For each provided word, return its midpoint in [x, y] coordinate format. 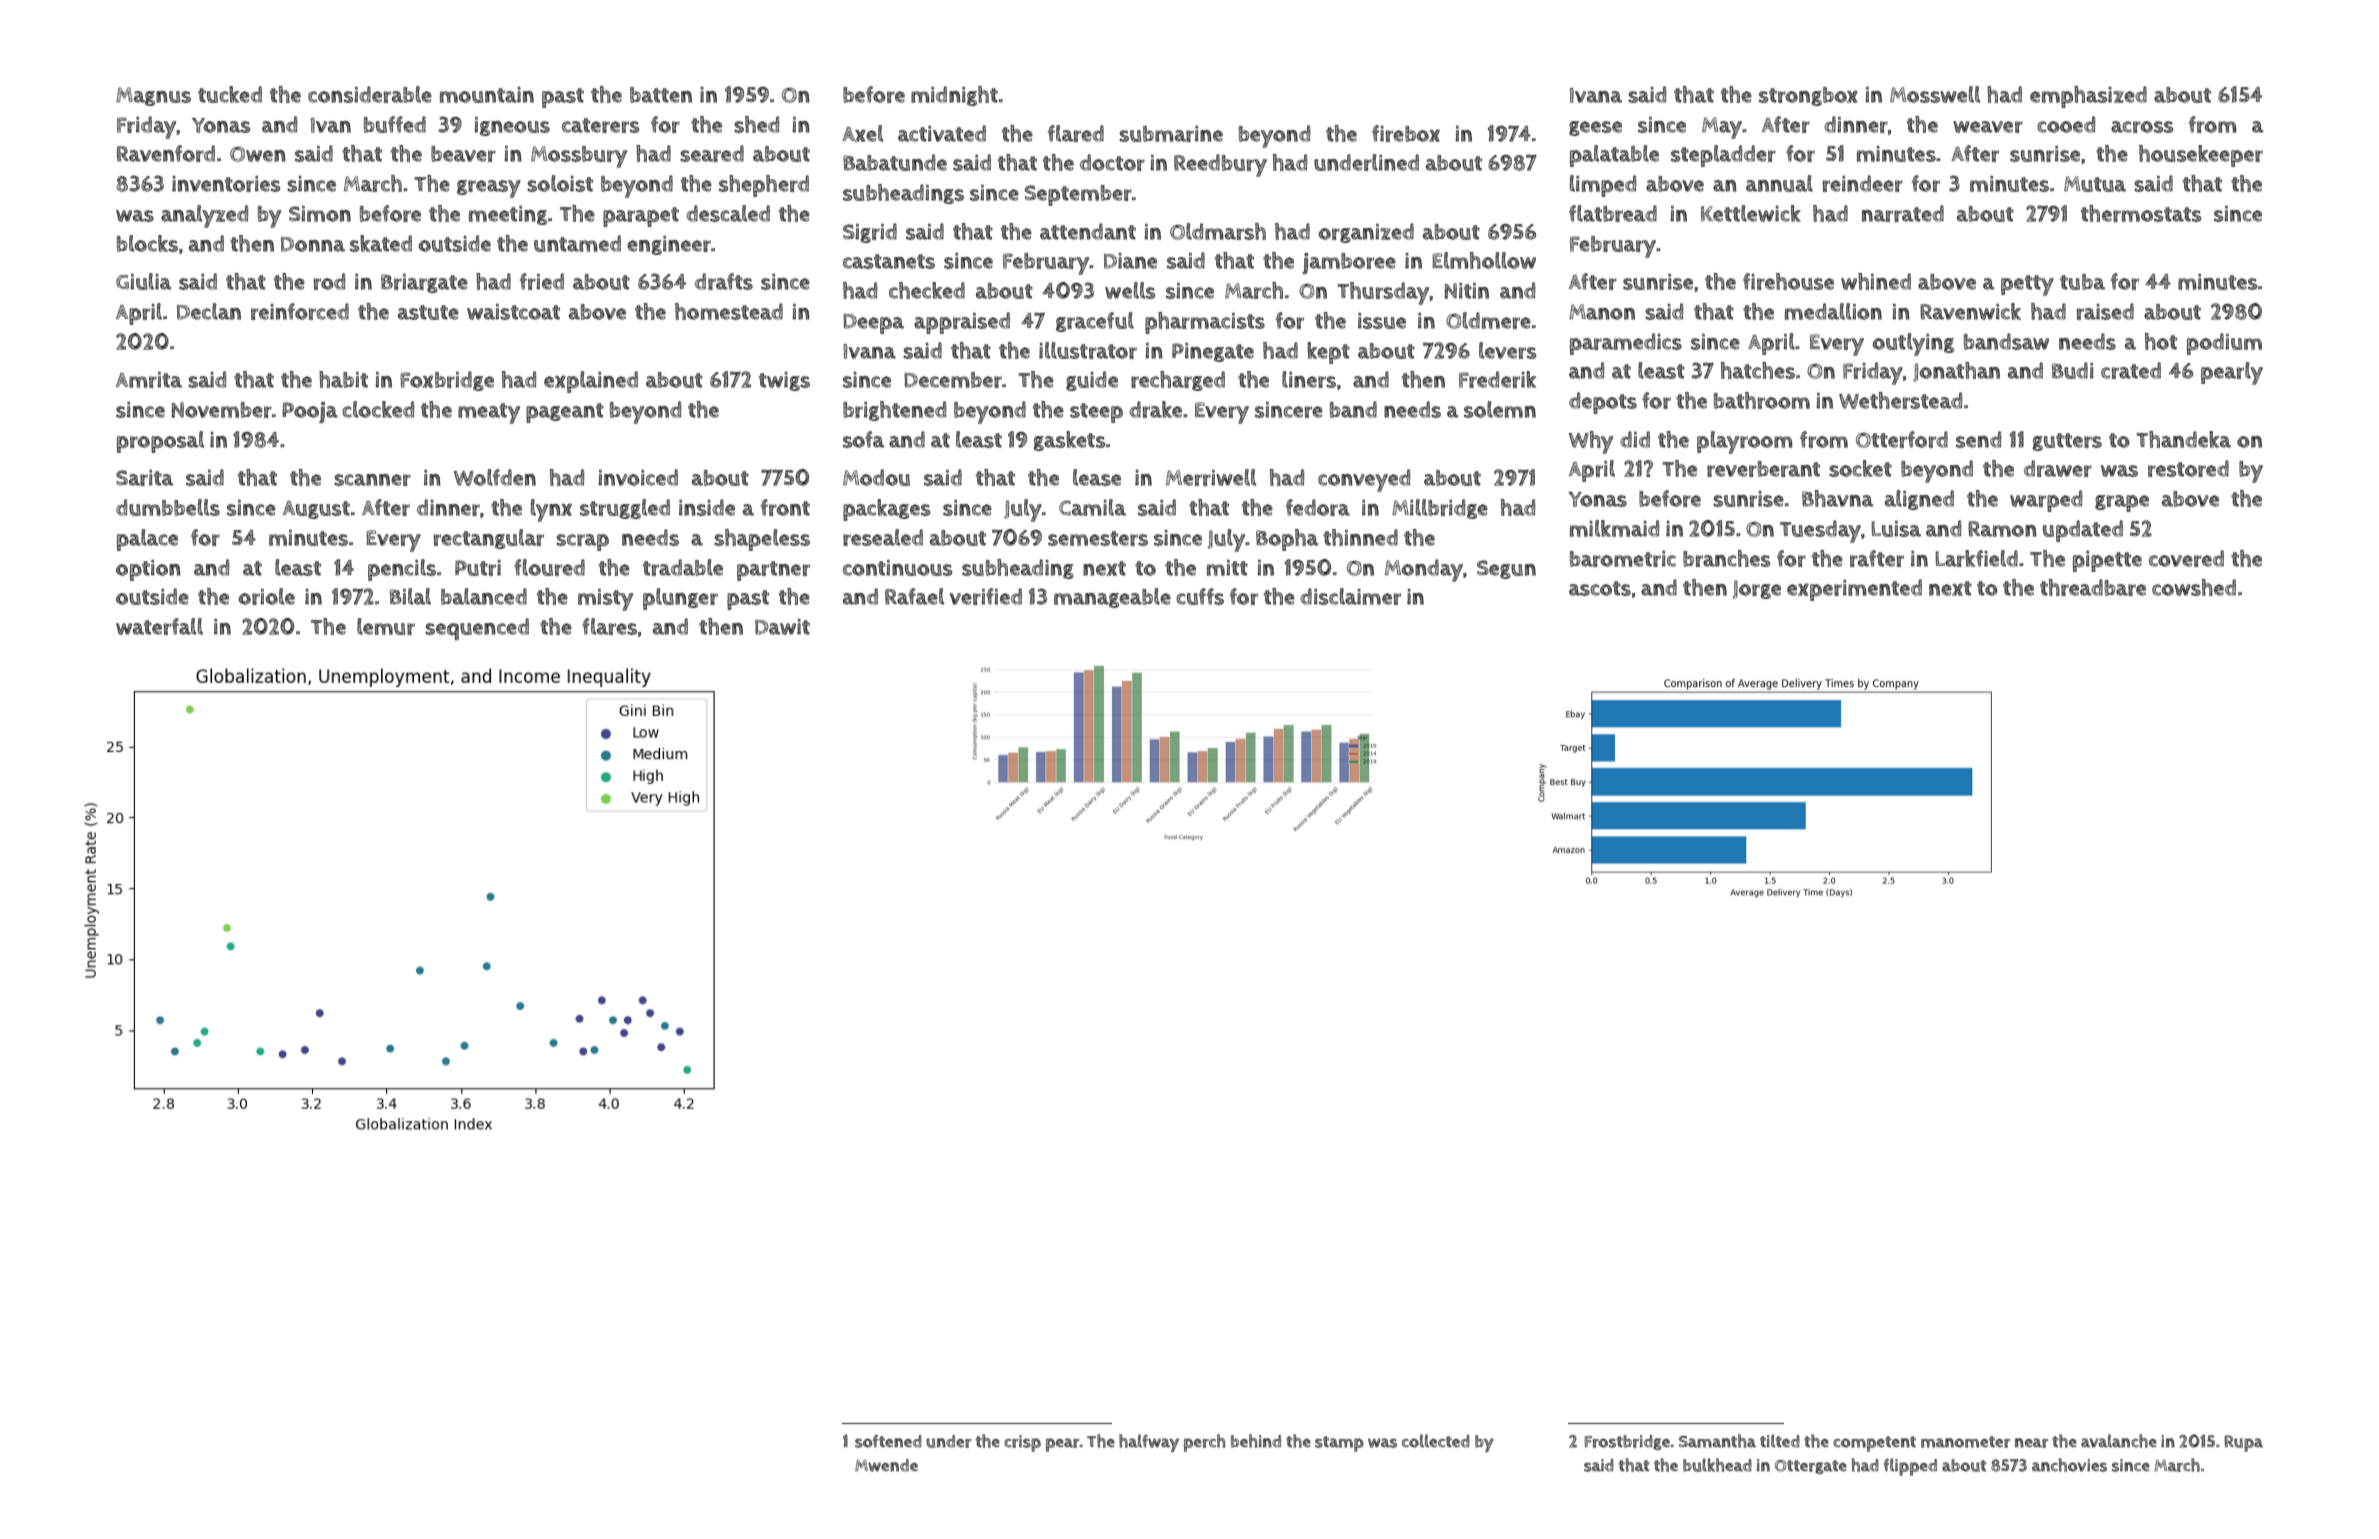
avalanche [2119, 1441]
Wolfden [495, 477]
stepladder [1723, 156]
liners [1309, 379]
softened [888, 1441]
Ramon [2002, 529]
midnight [954, 96]
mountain [487, 95]
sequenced [477, 629]
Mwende [886, 1465]
